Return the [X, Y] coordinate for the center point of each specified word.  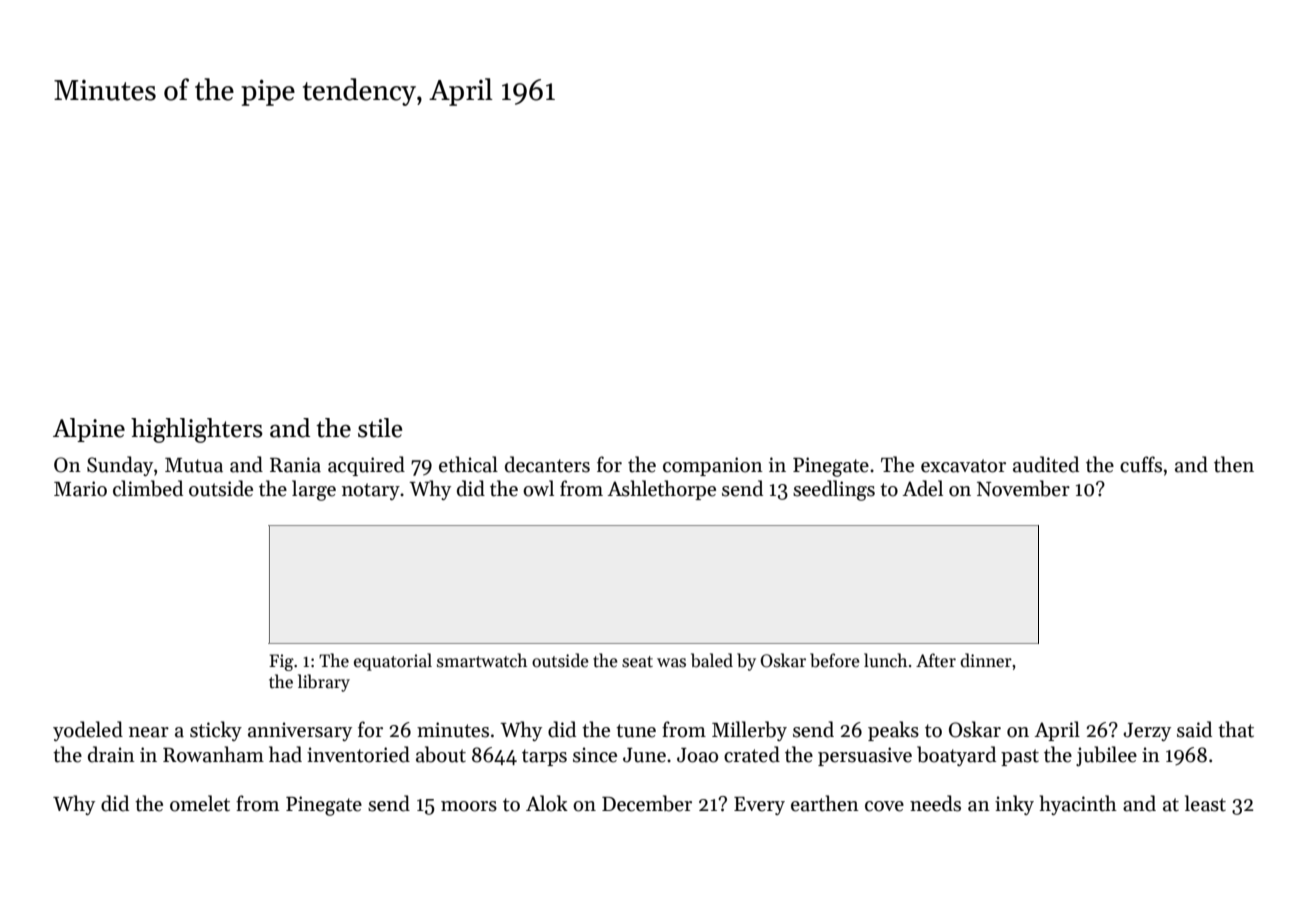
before [835, 660]
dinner [986, 660]
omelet [200, 803]
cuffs [1141, 464]
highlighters [197, 430]
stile [380, 428]
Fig [281, 662]
